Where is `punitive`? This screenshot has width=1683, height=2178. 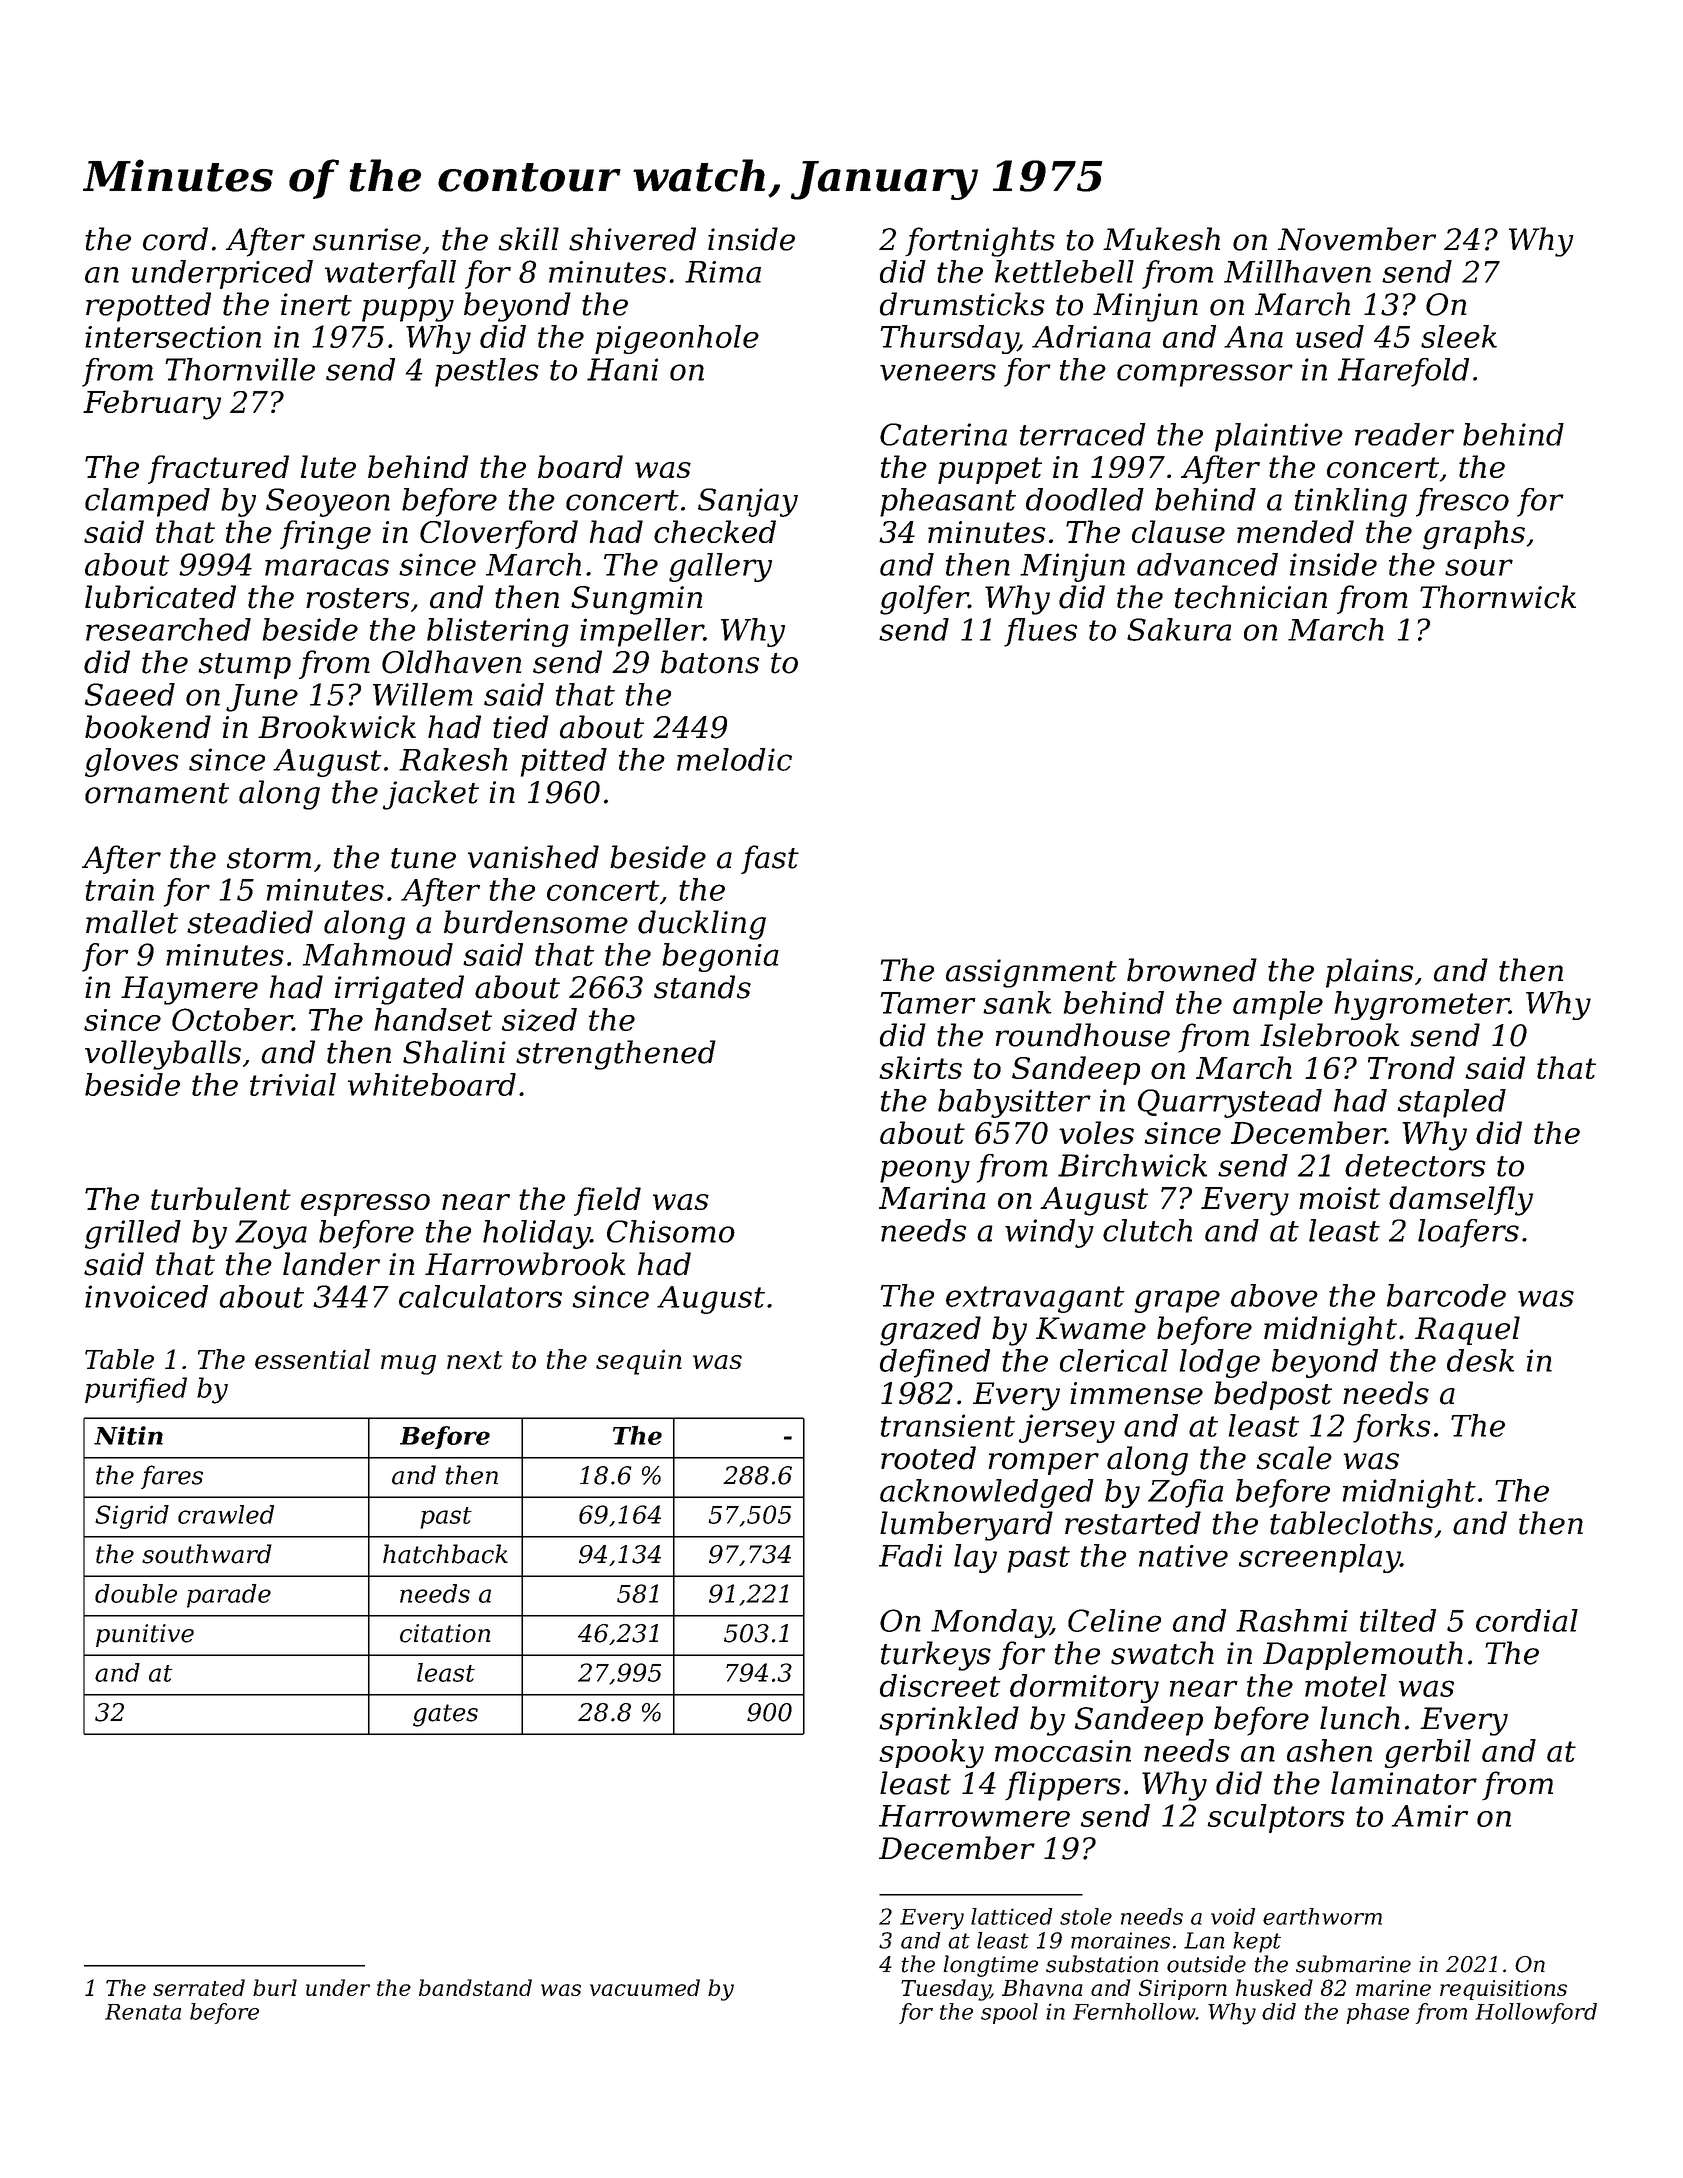 punitive is located at coordinates (145, 1635).
